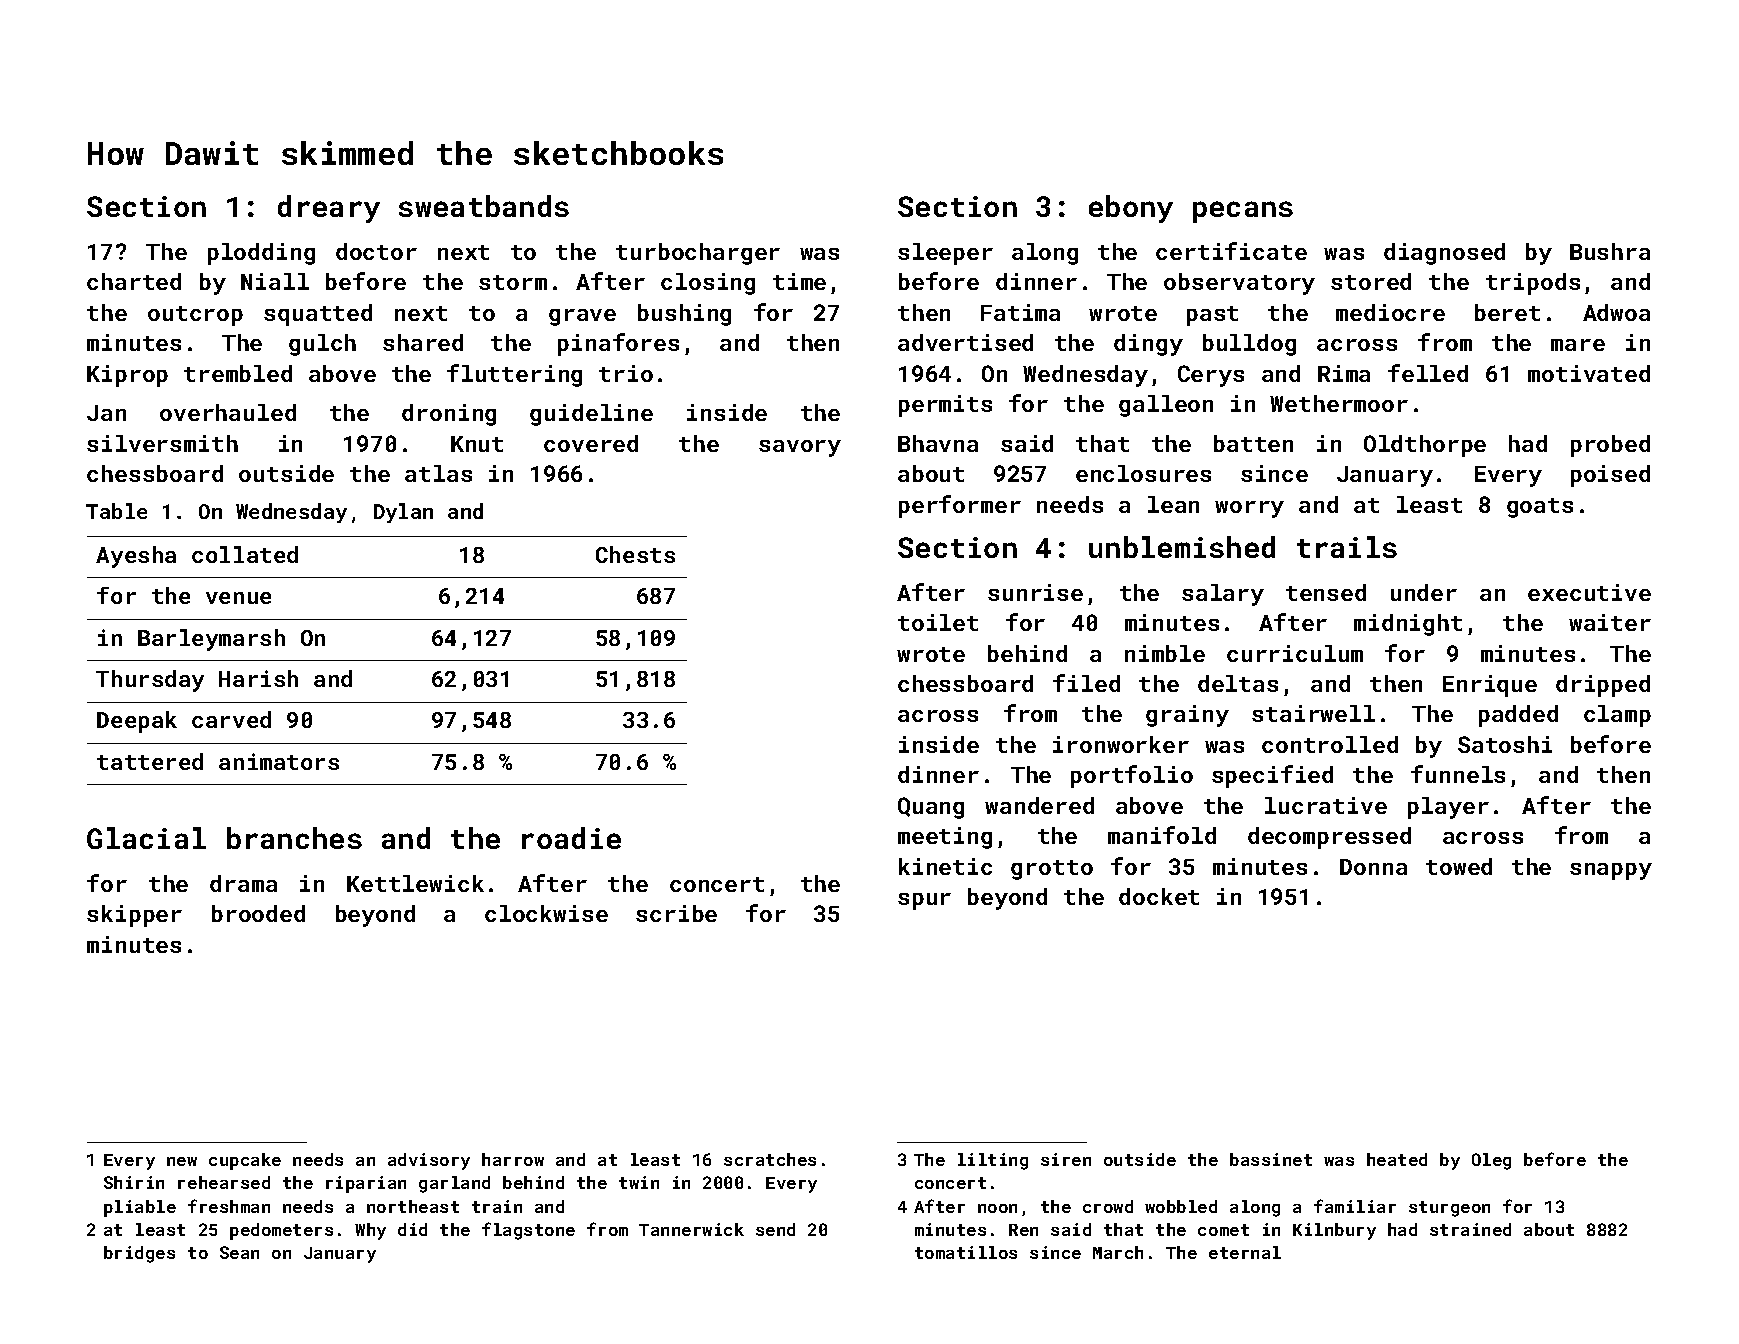  What do you see at coordinates (1610, 251) in the image?
I see `Bushra` at bounding box center [1610, 251].
